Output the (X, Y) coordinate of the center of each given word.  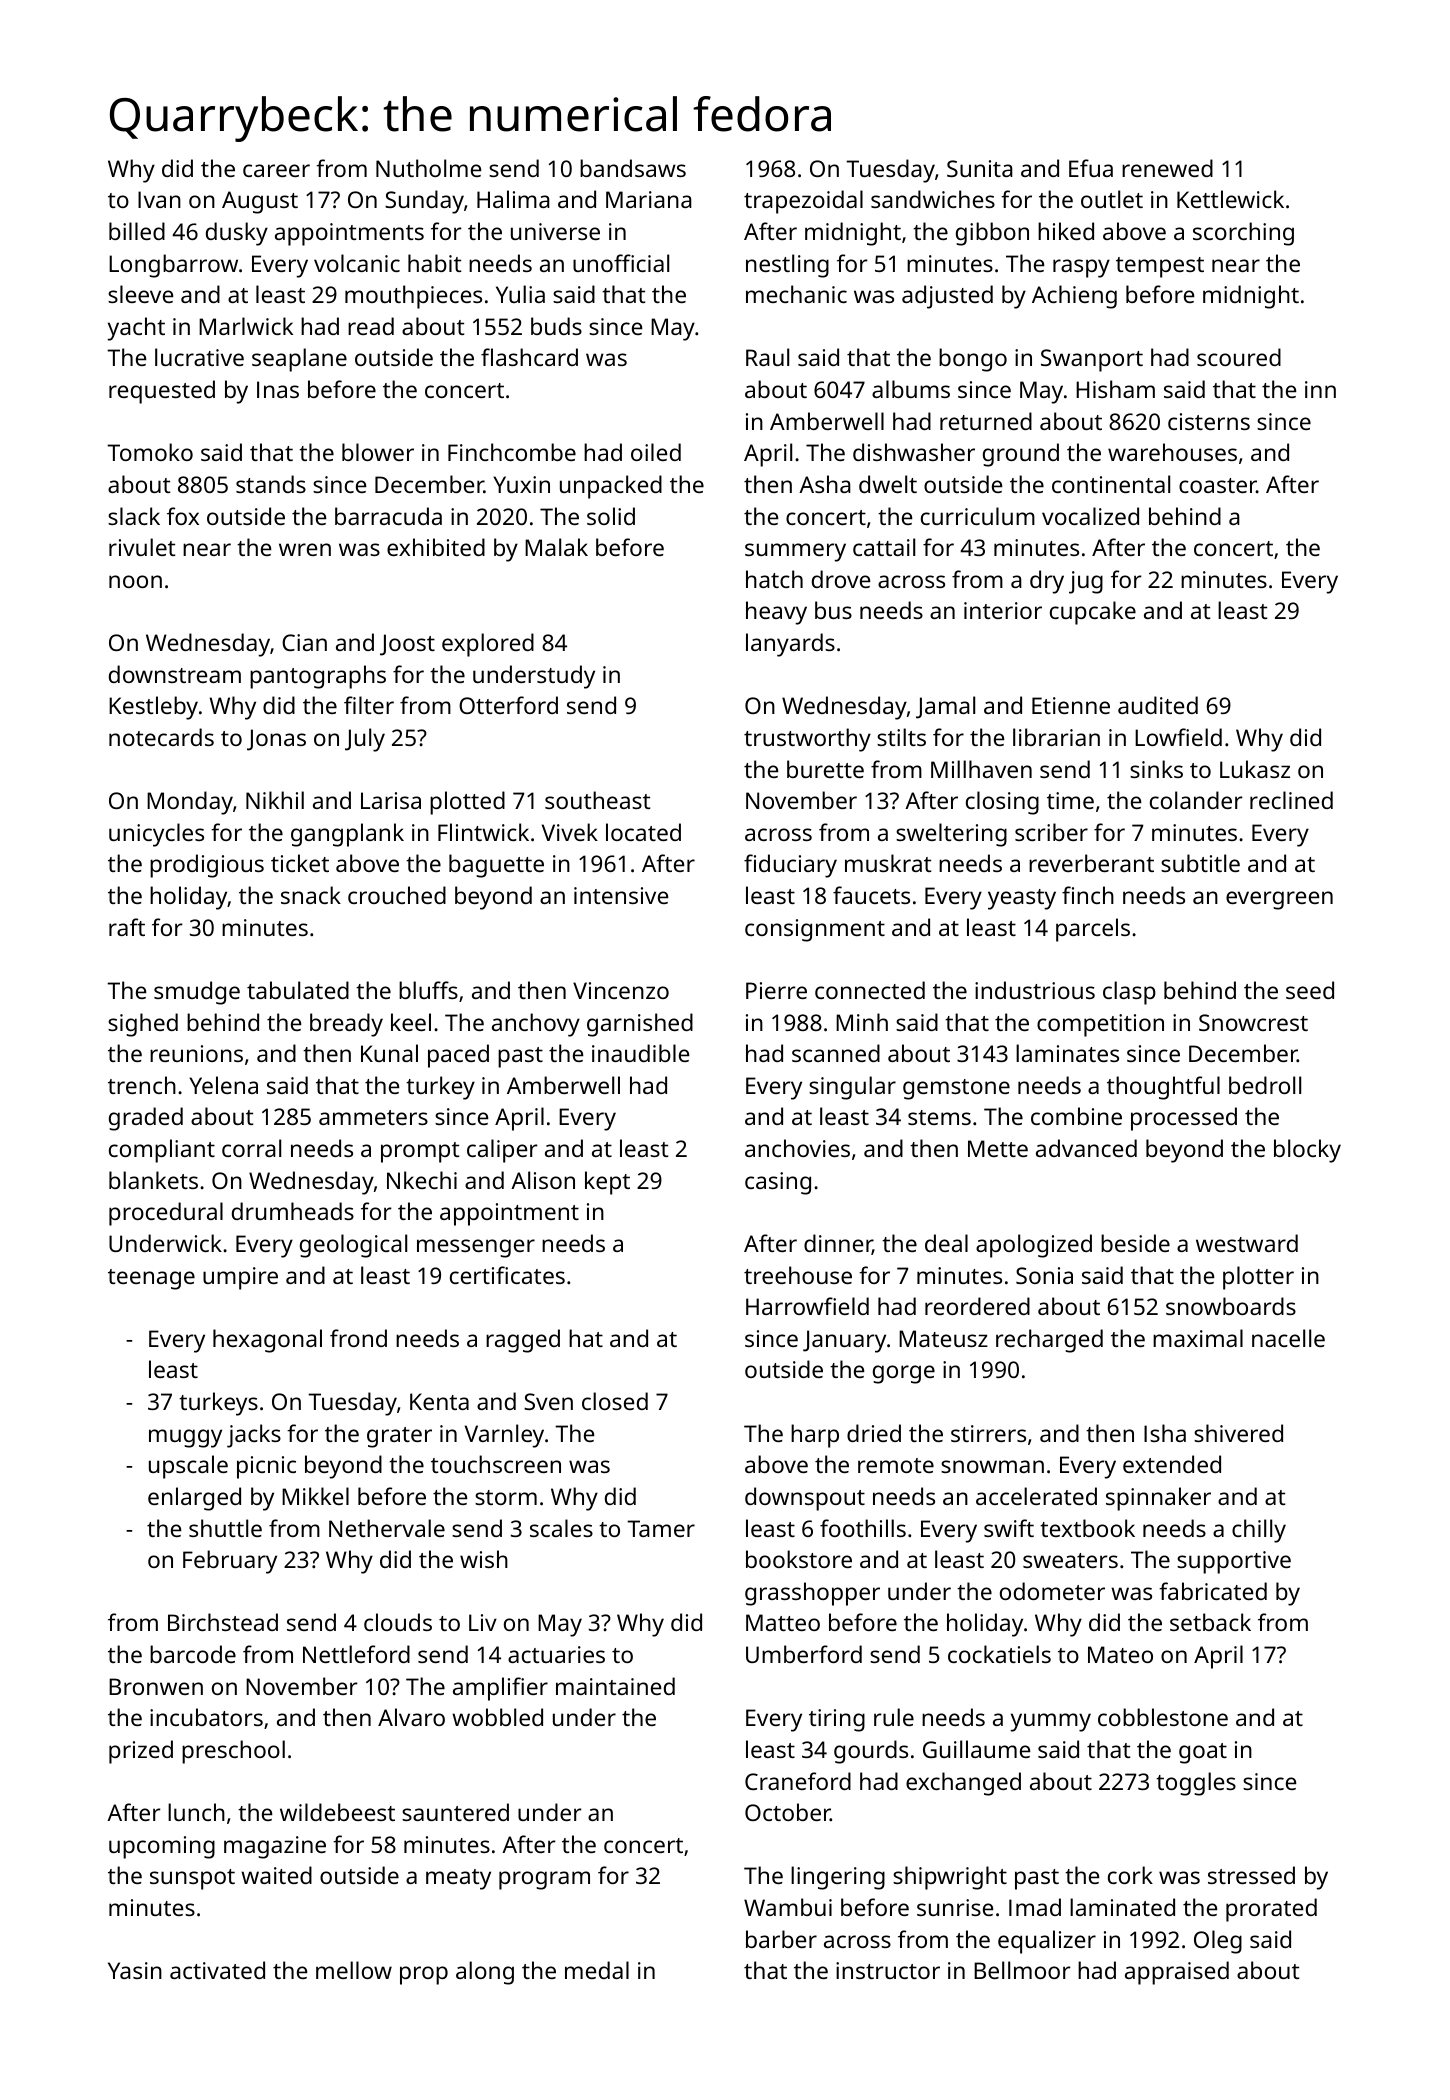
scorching (1243, 234)
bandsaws (633, 168)
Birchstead (223, 1622)
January (844, 1341)
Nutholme (428, 168)
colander (1196, 800)
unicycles (156, 835)
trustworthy (807, 740)
